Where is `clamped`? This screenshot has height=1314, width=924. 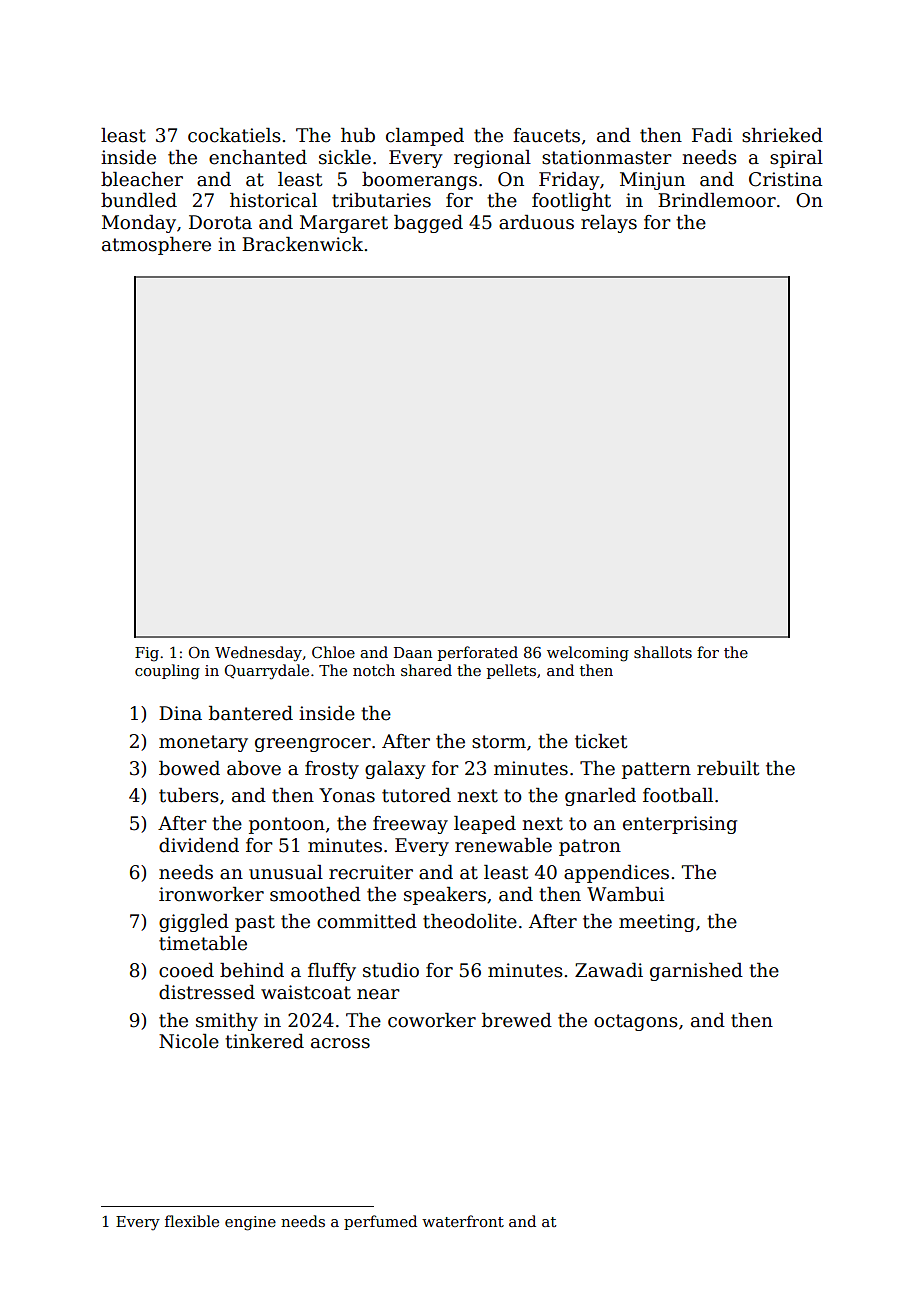
clamped is located at coordinates (425, 137).
